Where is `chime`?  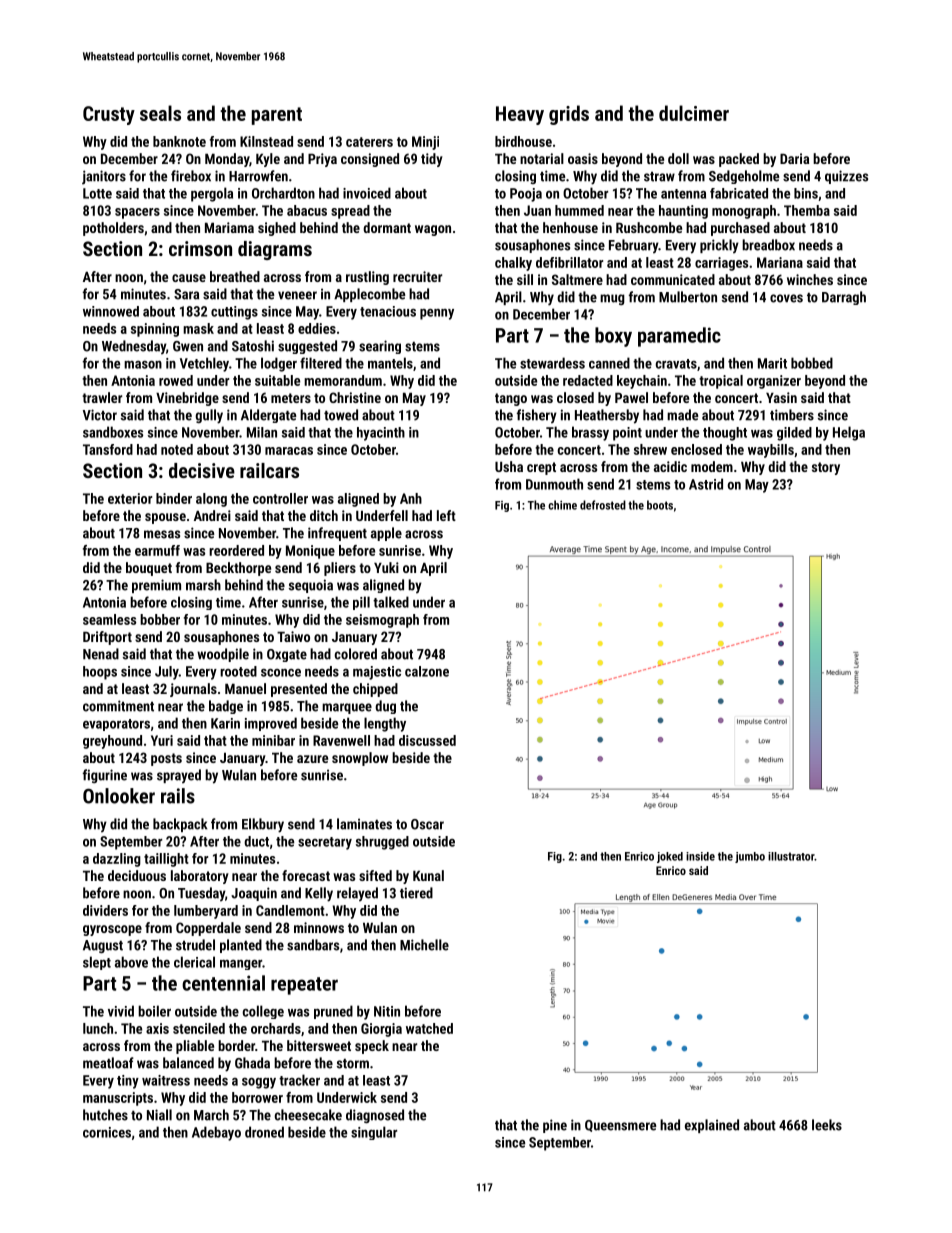 chime is located at coordinates (562, 505).
